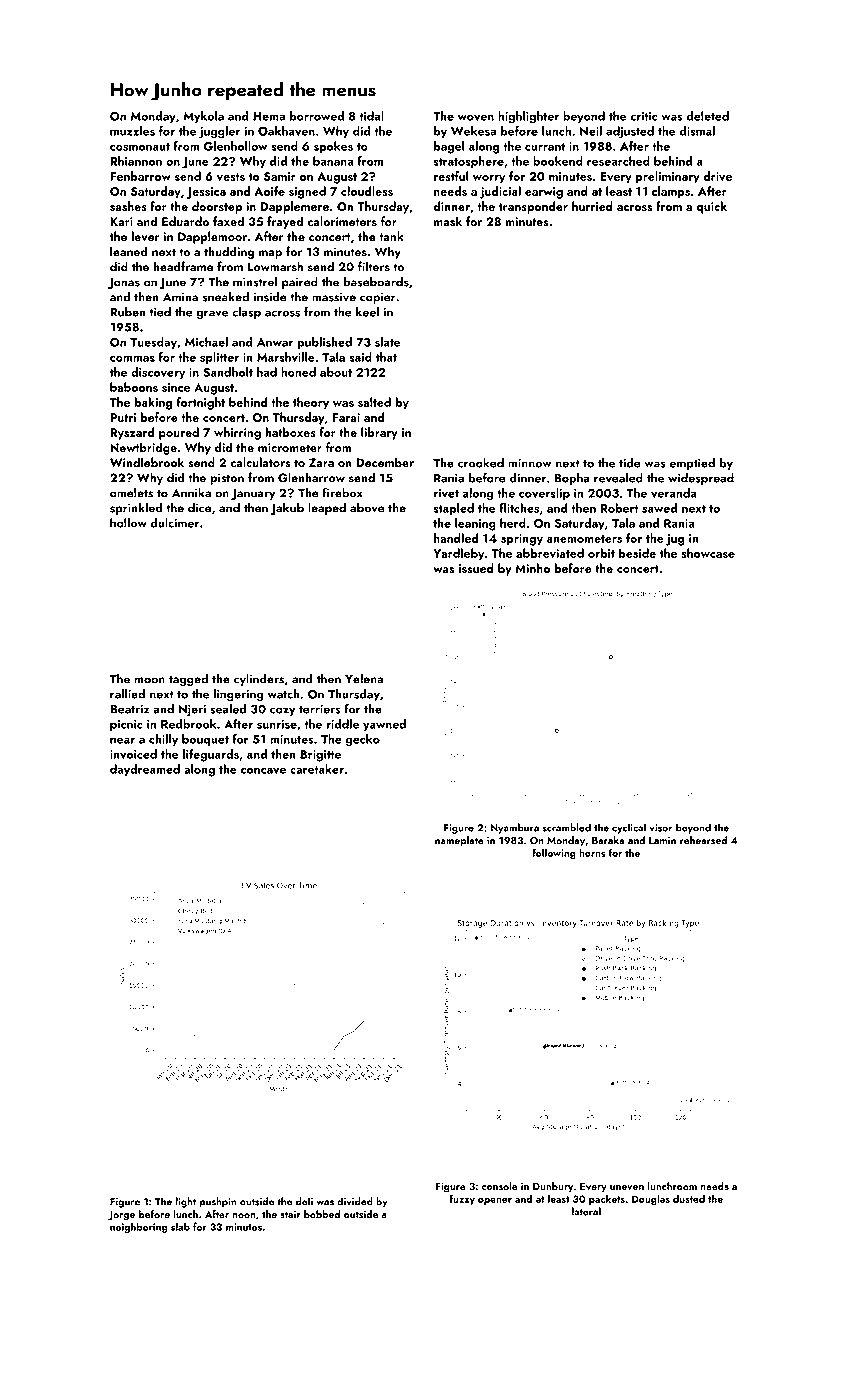  What do you see at coordinates (689, 1199) in the screenshot?
I see `dusted` at bounding box center [689, 1199].
